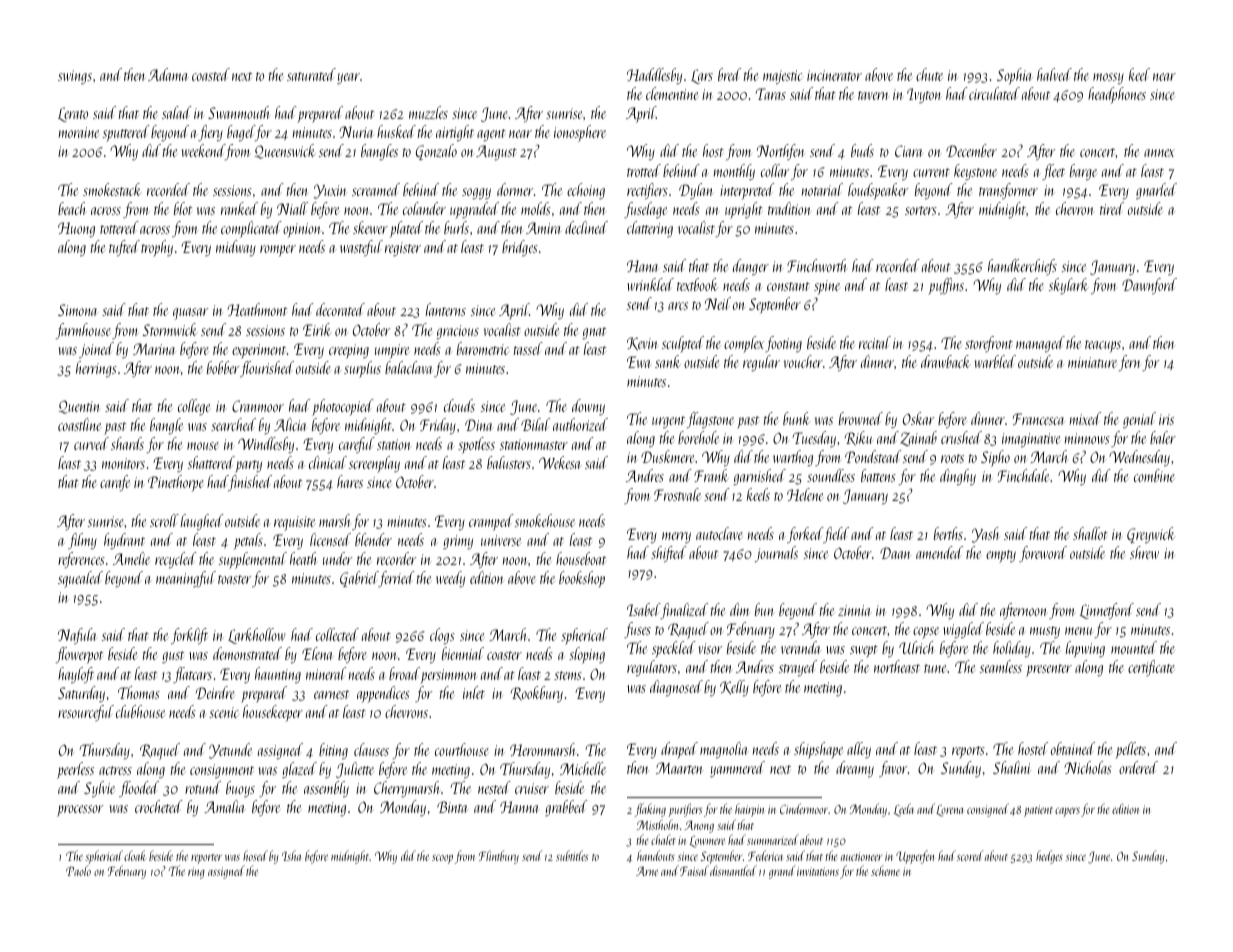 This image has height=952, width=1233. Describe the element at coordinates (520, 248) in the image. I see `bridges` at that location.
